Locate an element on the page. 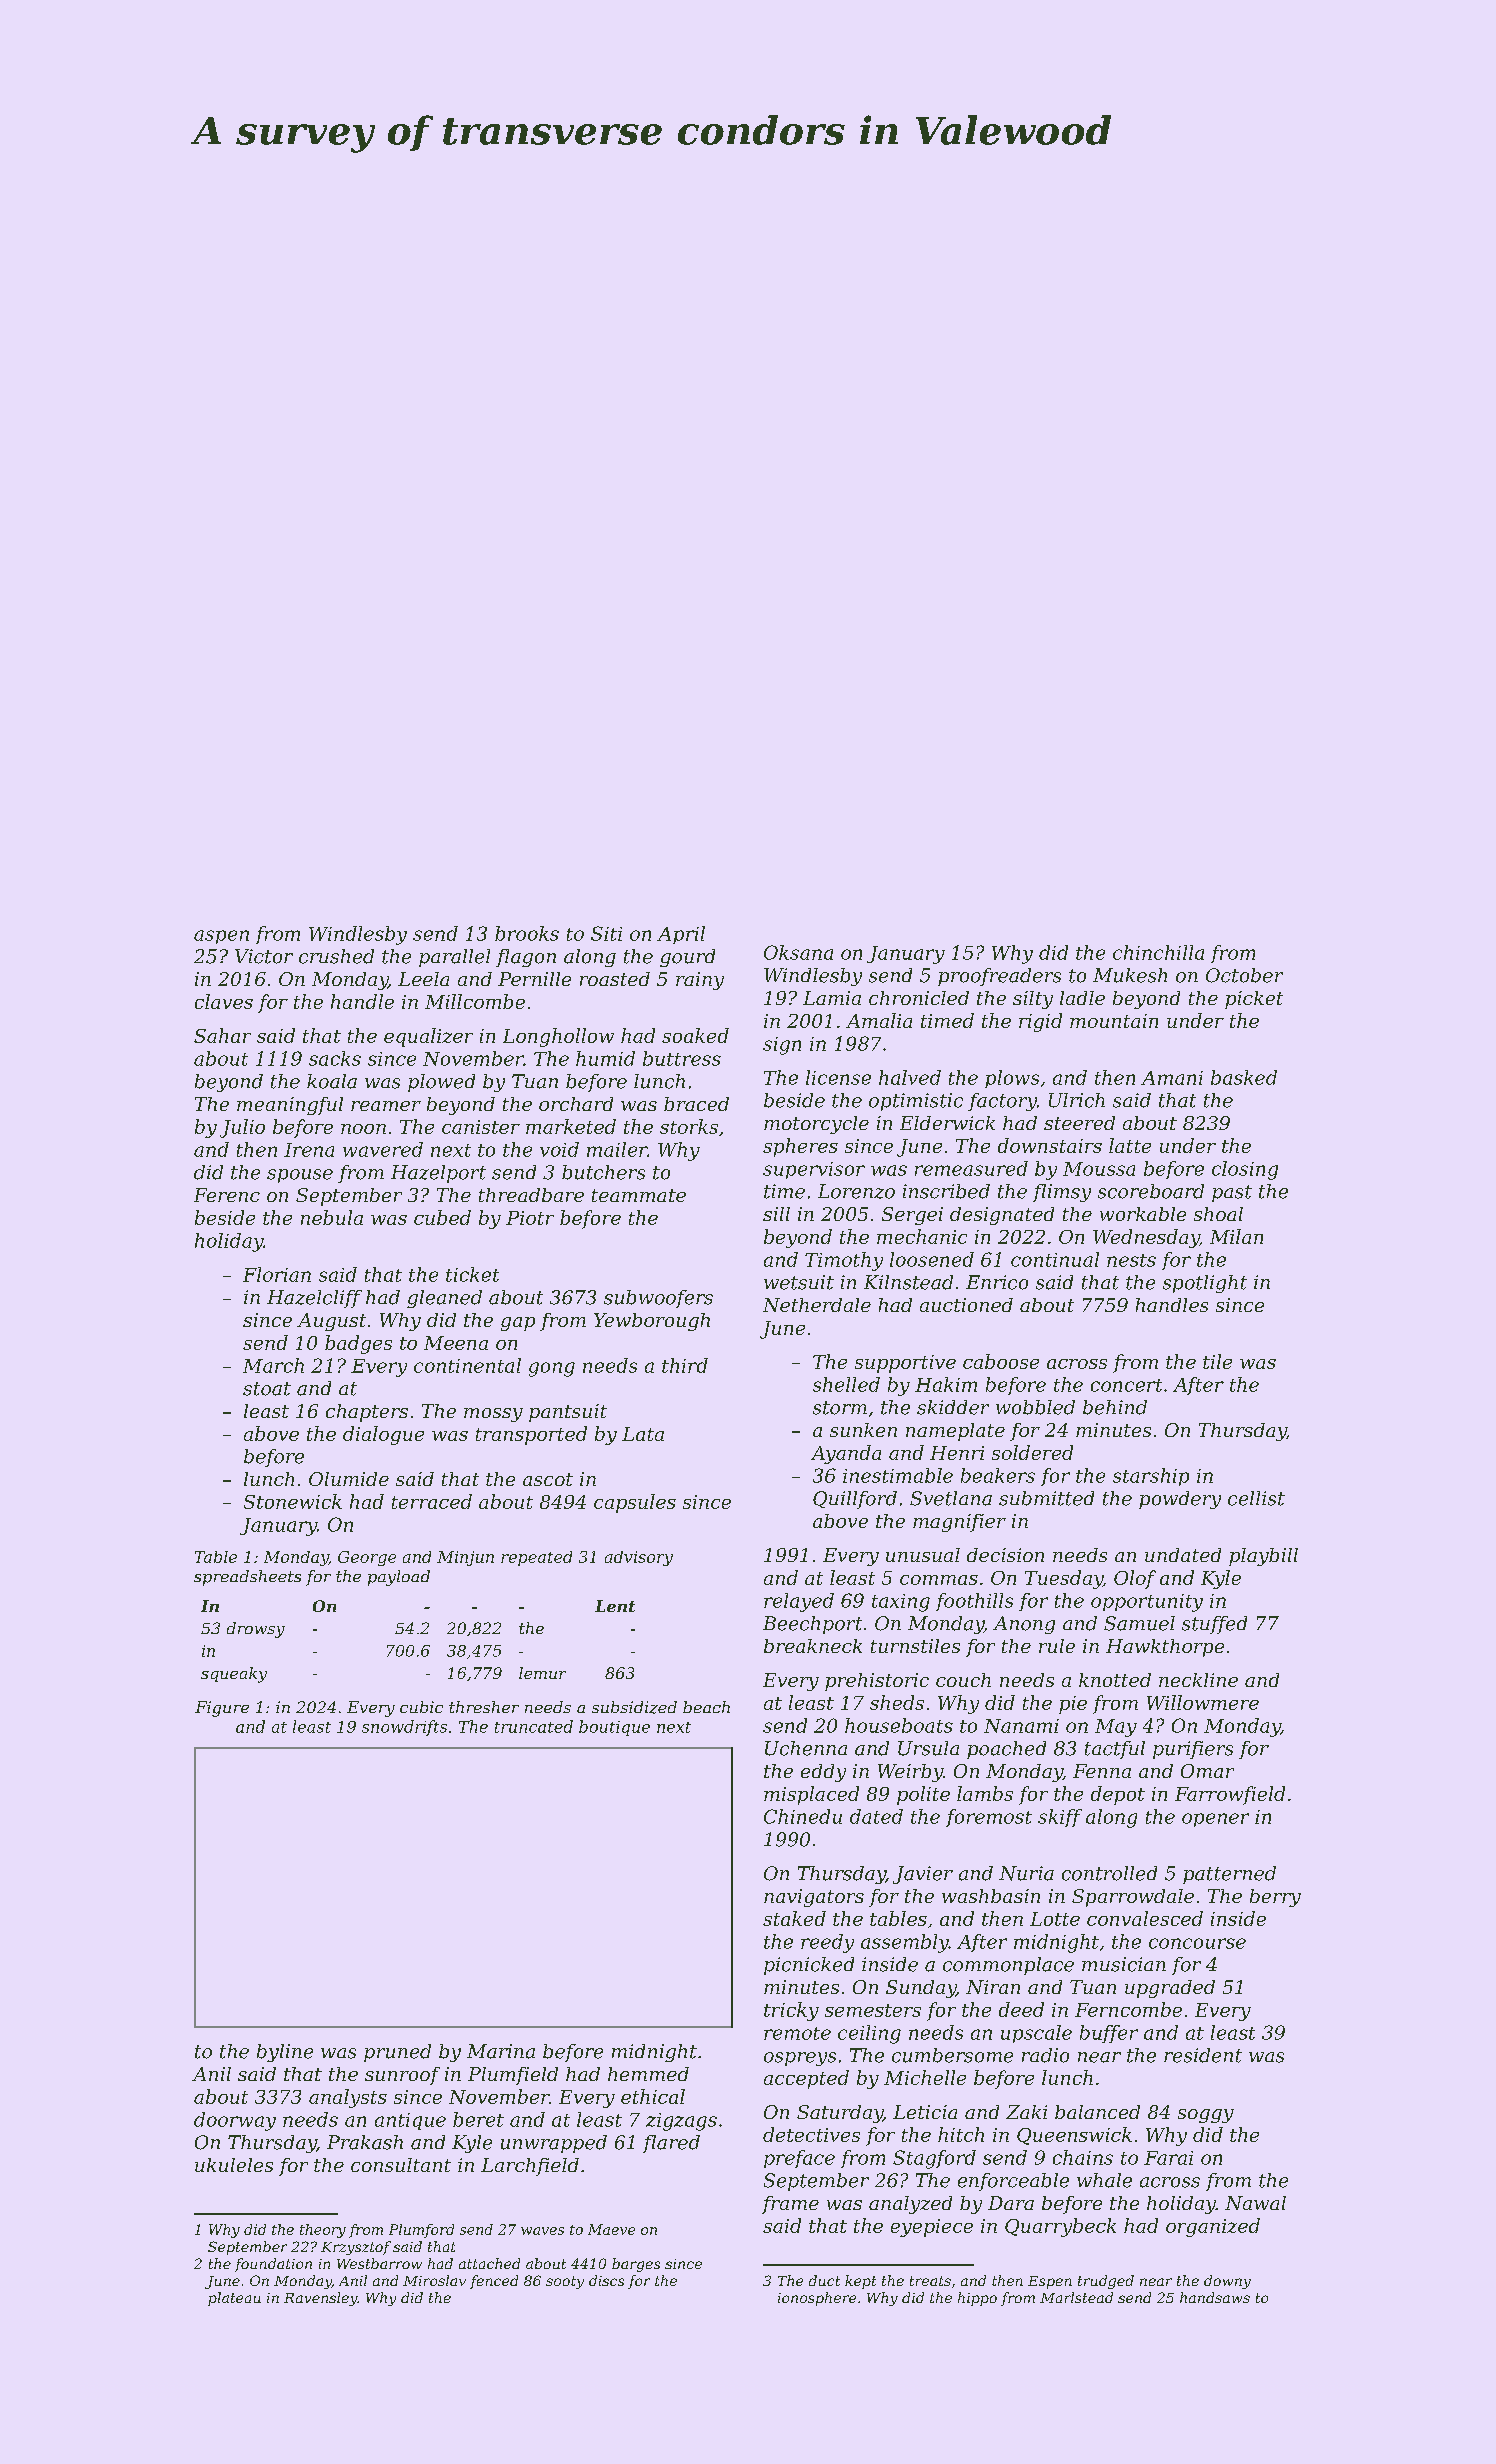 This page has height=2464, width=1496. teammate is located at coordinates (639, 1195).
